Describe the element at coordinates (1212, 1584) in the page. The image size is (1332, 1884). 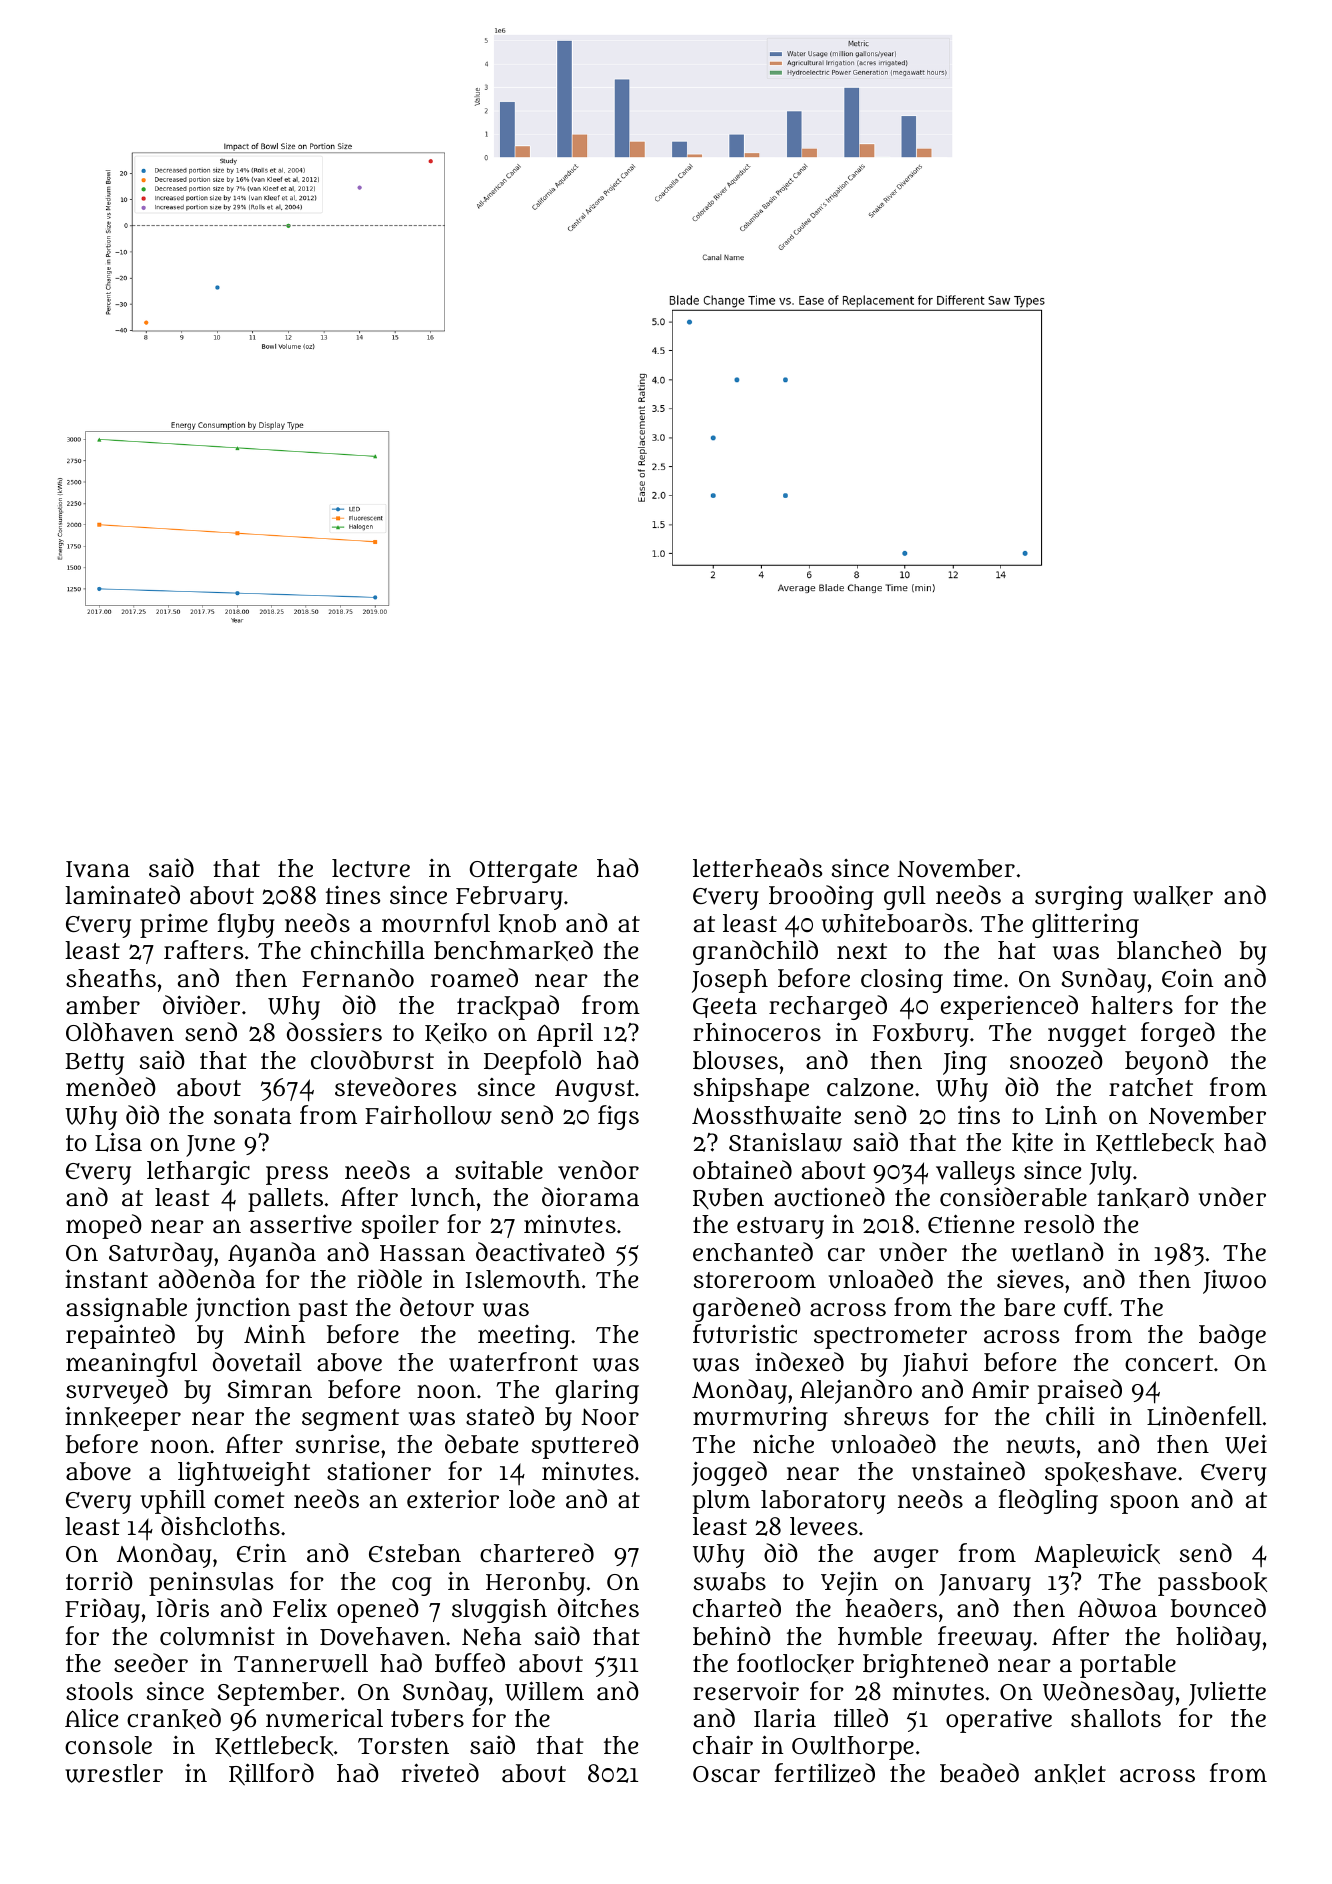
I see `passbook` at that location.
